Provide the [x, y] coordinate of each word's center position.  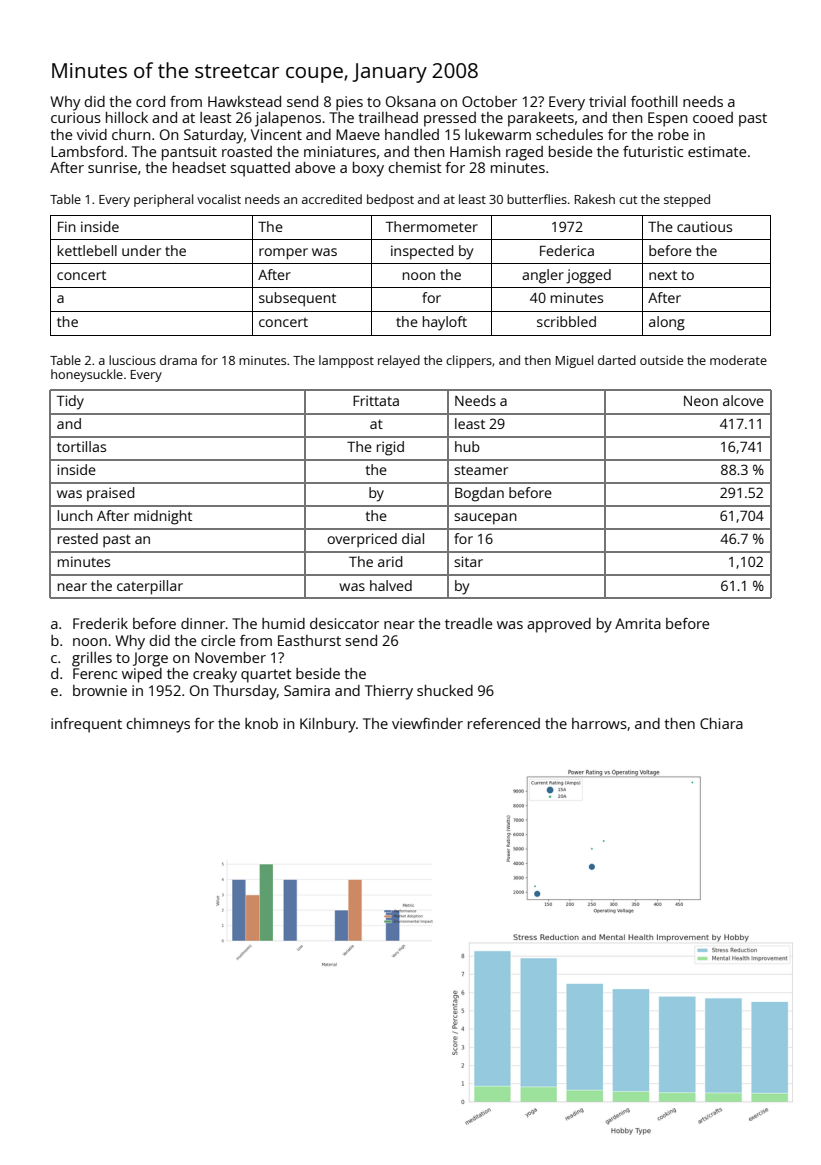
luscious [132, 360]
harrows [599, 723]
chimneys [158, 725]
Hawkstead [244, 101]
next [663, 275]
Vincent [276, 134]
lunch [75, 515]
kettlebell [87, 250]
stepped [687, 200]
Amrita [638, 623]
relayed [399, 361]
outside [661, 360]
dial [413, 538]
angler [543, 276]
